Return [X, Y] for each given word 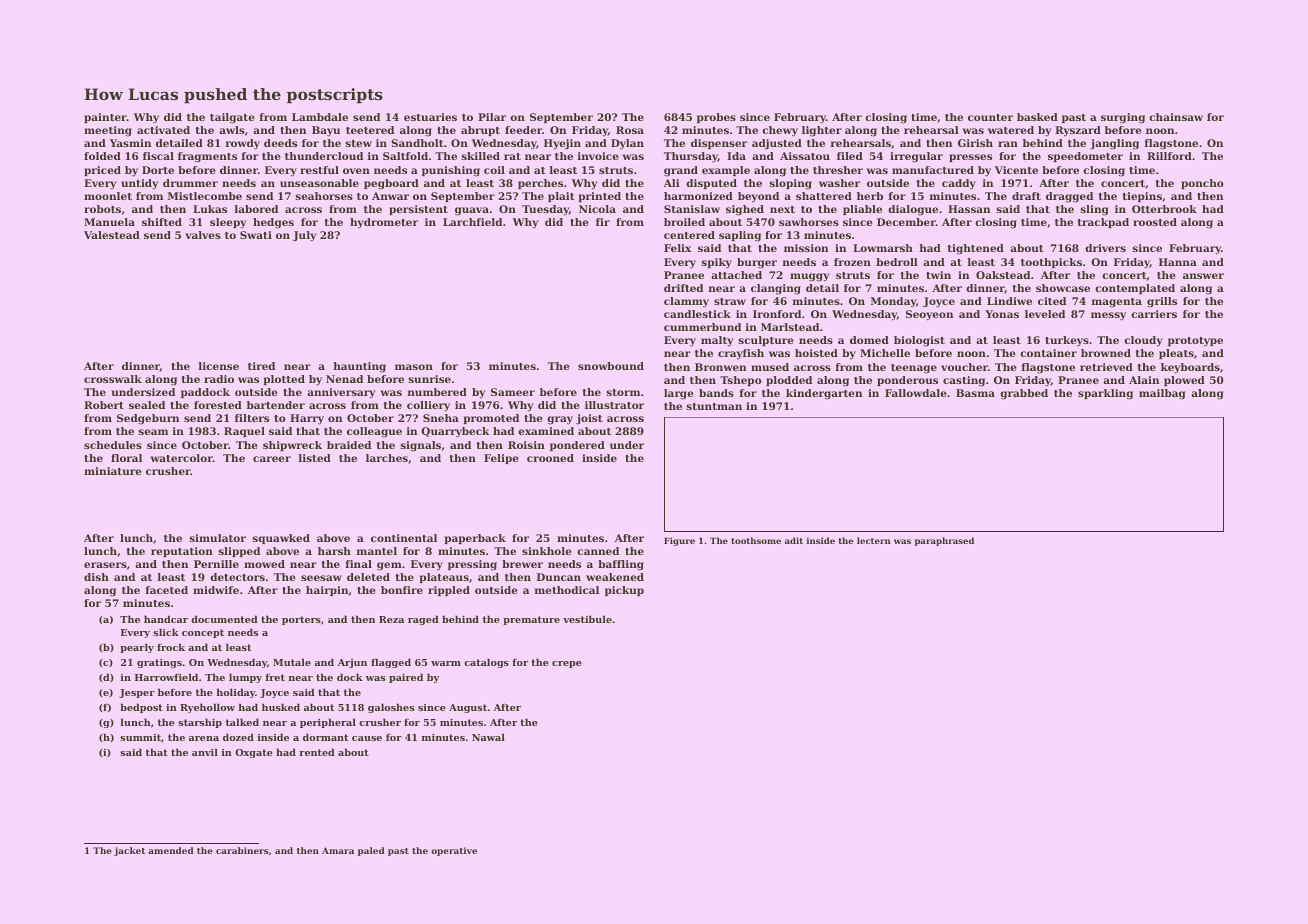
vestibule [587, 619]
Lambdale [320, 117]
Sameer [513, 392]
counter [990, 117]
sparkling [1105, 394]
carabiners [242, 850]
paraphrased [944, 541]
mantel [377, 551]
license [219, 366]
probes [716, 118]
